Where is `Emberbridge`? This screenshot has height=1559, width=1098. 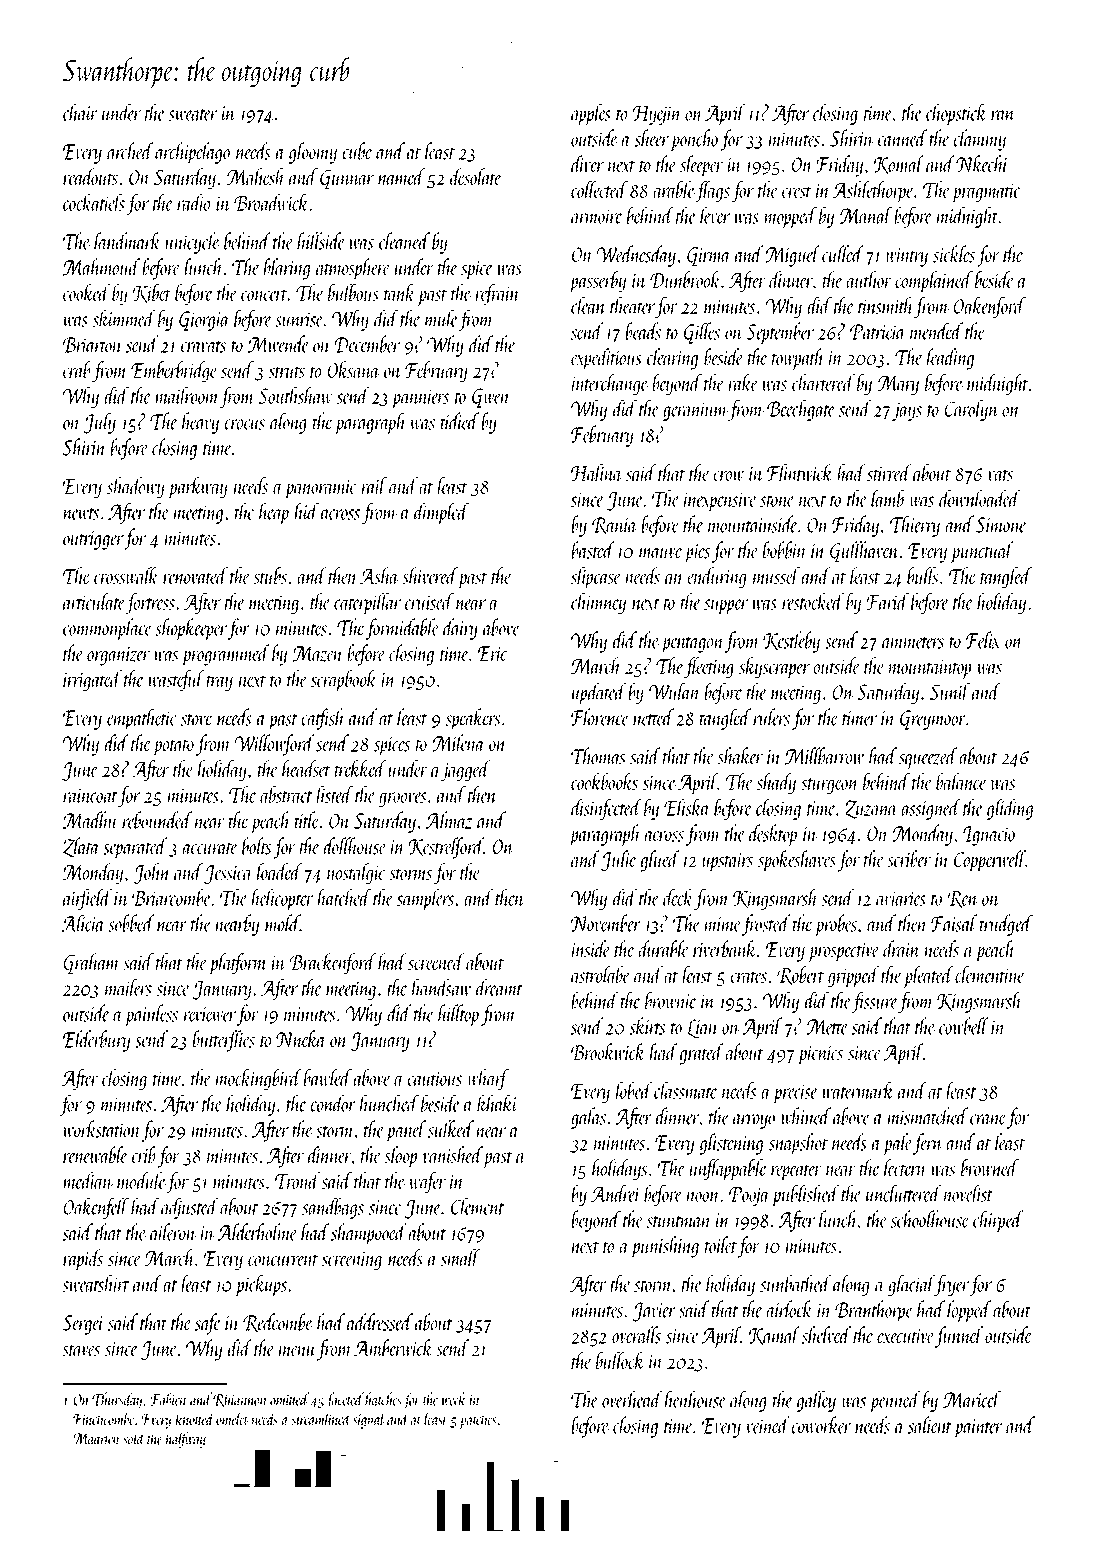
Emberbridge is located at coordinates (174, 372).
